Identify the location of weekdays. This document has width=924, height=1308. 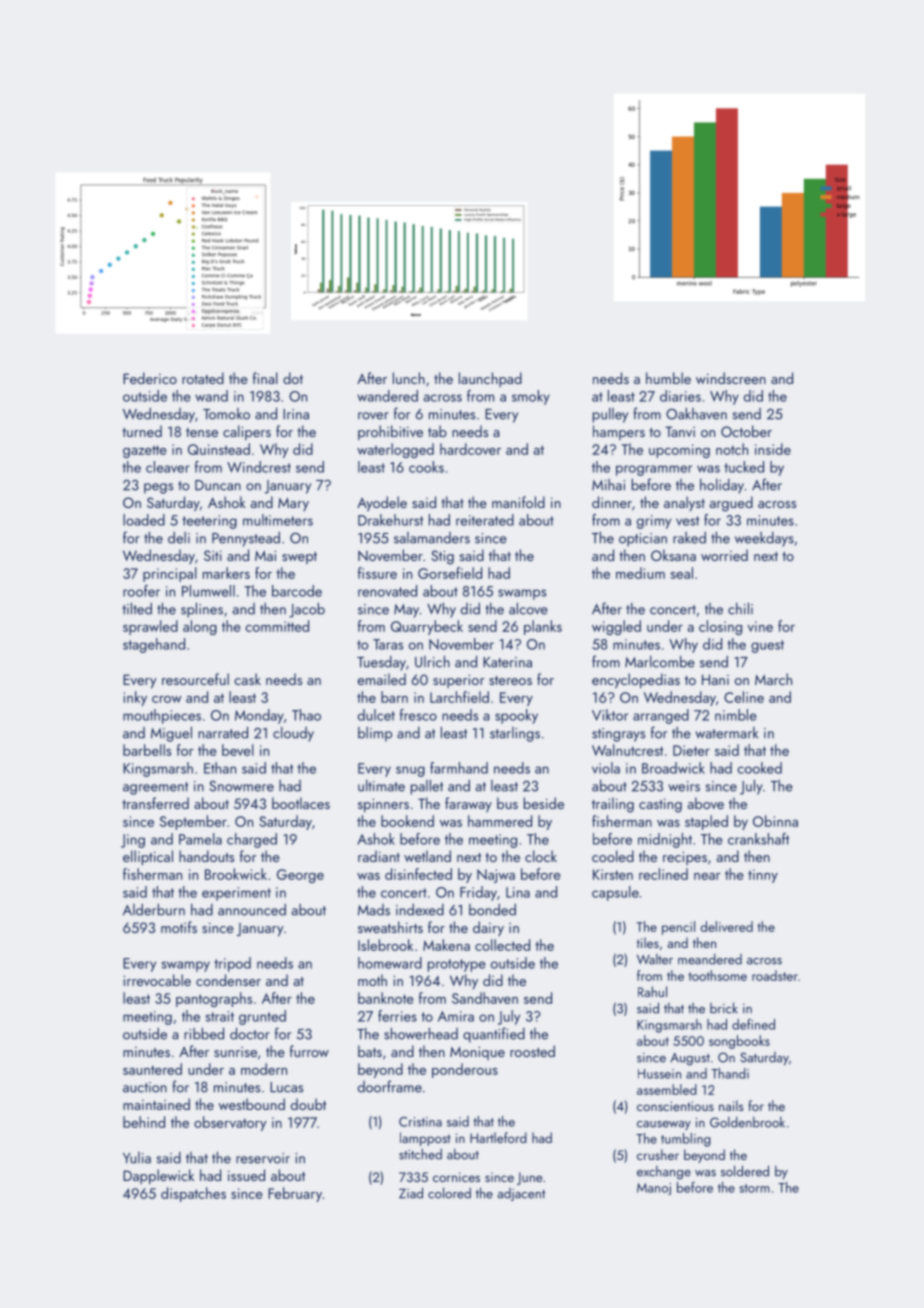
(764, 539).
